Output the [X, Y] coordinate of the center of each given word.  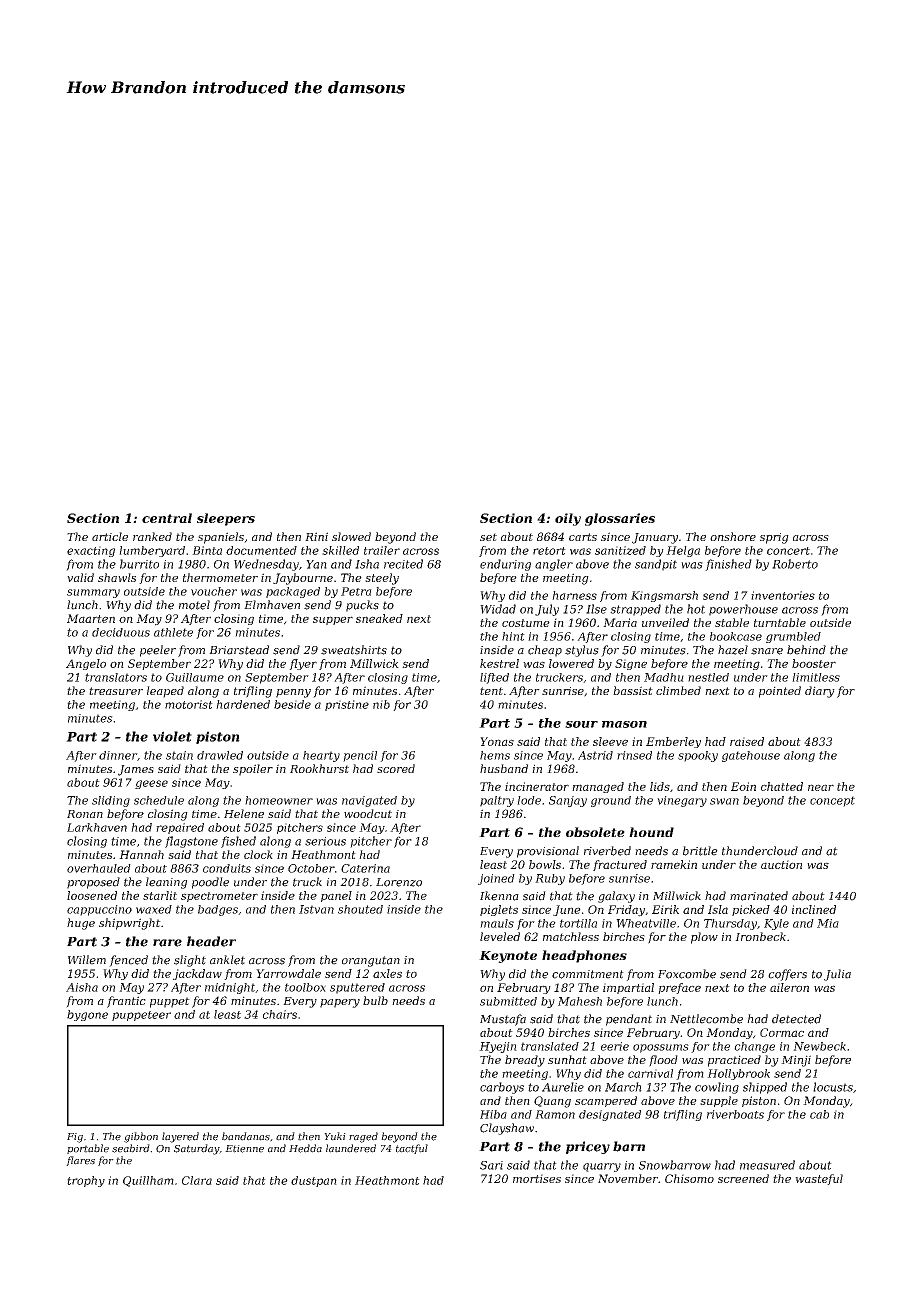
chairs [280, 1014]
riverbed [607, 851]
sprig [774, 538]
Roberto [795, 564]
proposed [93, 883]
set [488, 537]
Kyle [776, 924]
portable [88, 1149]
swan [724, 801]
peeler [158, 651]
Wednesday [266, 565]
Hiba [493, 1114]
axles [387, 973]
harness [574, 595]
